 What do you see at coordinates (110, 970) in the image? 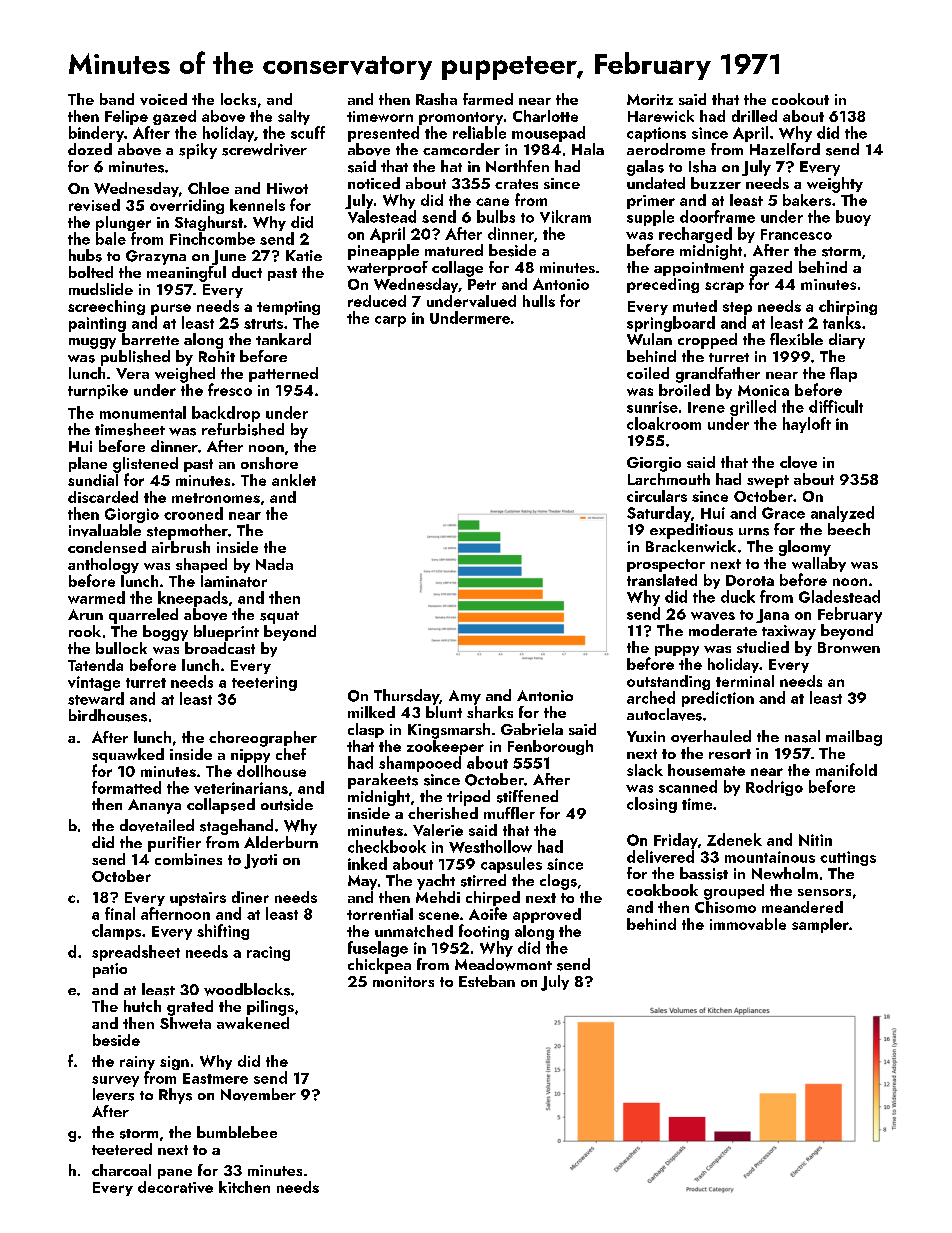
I see `patio` at bounding box center [110, 970].
